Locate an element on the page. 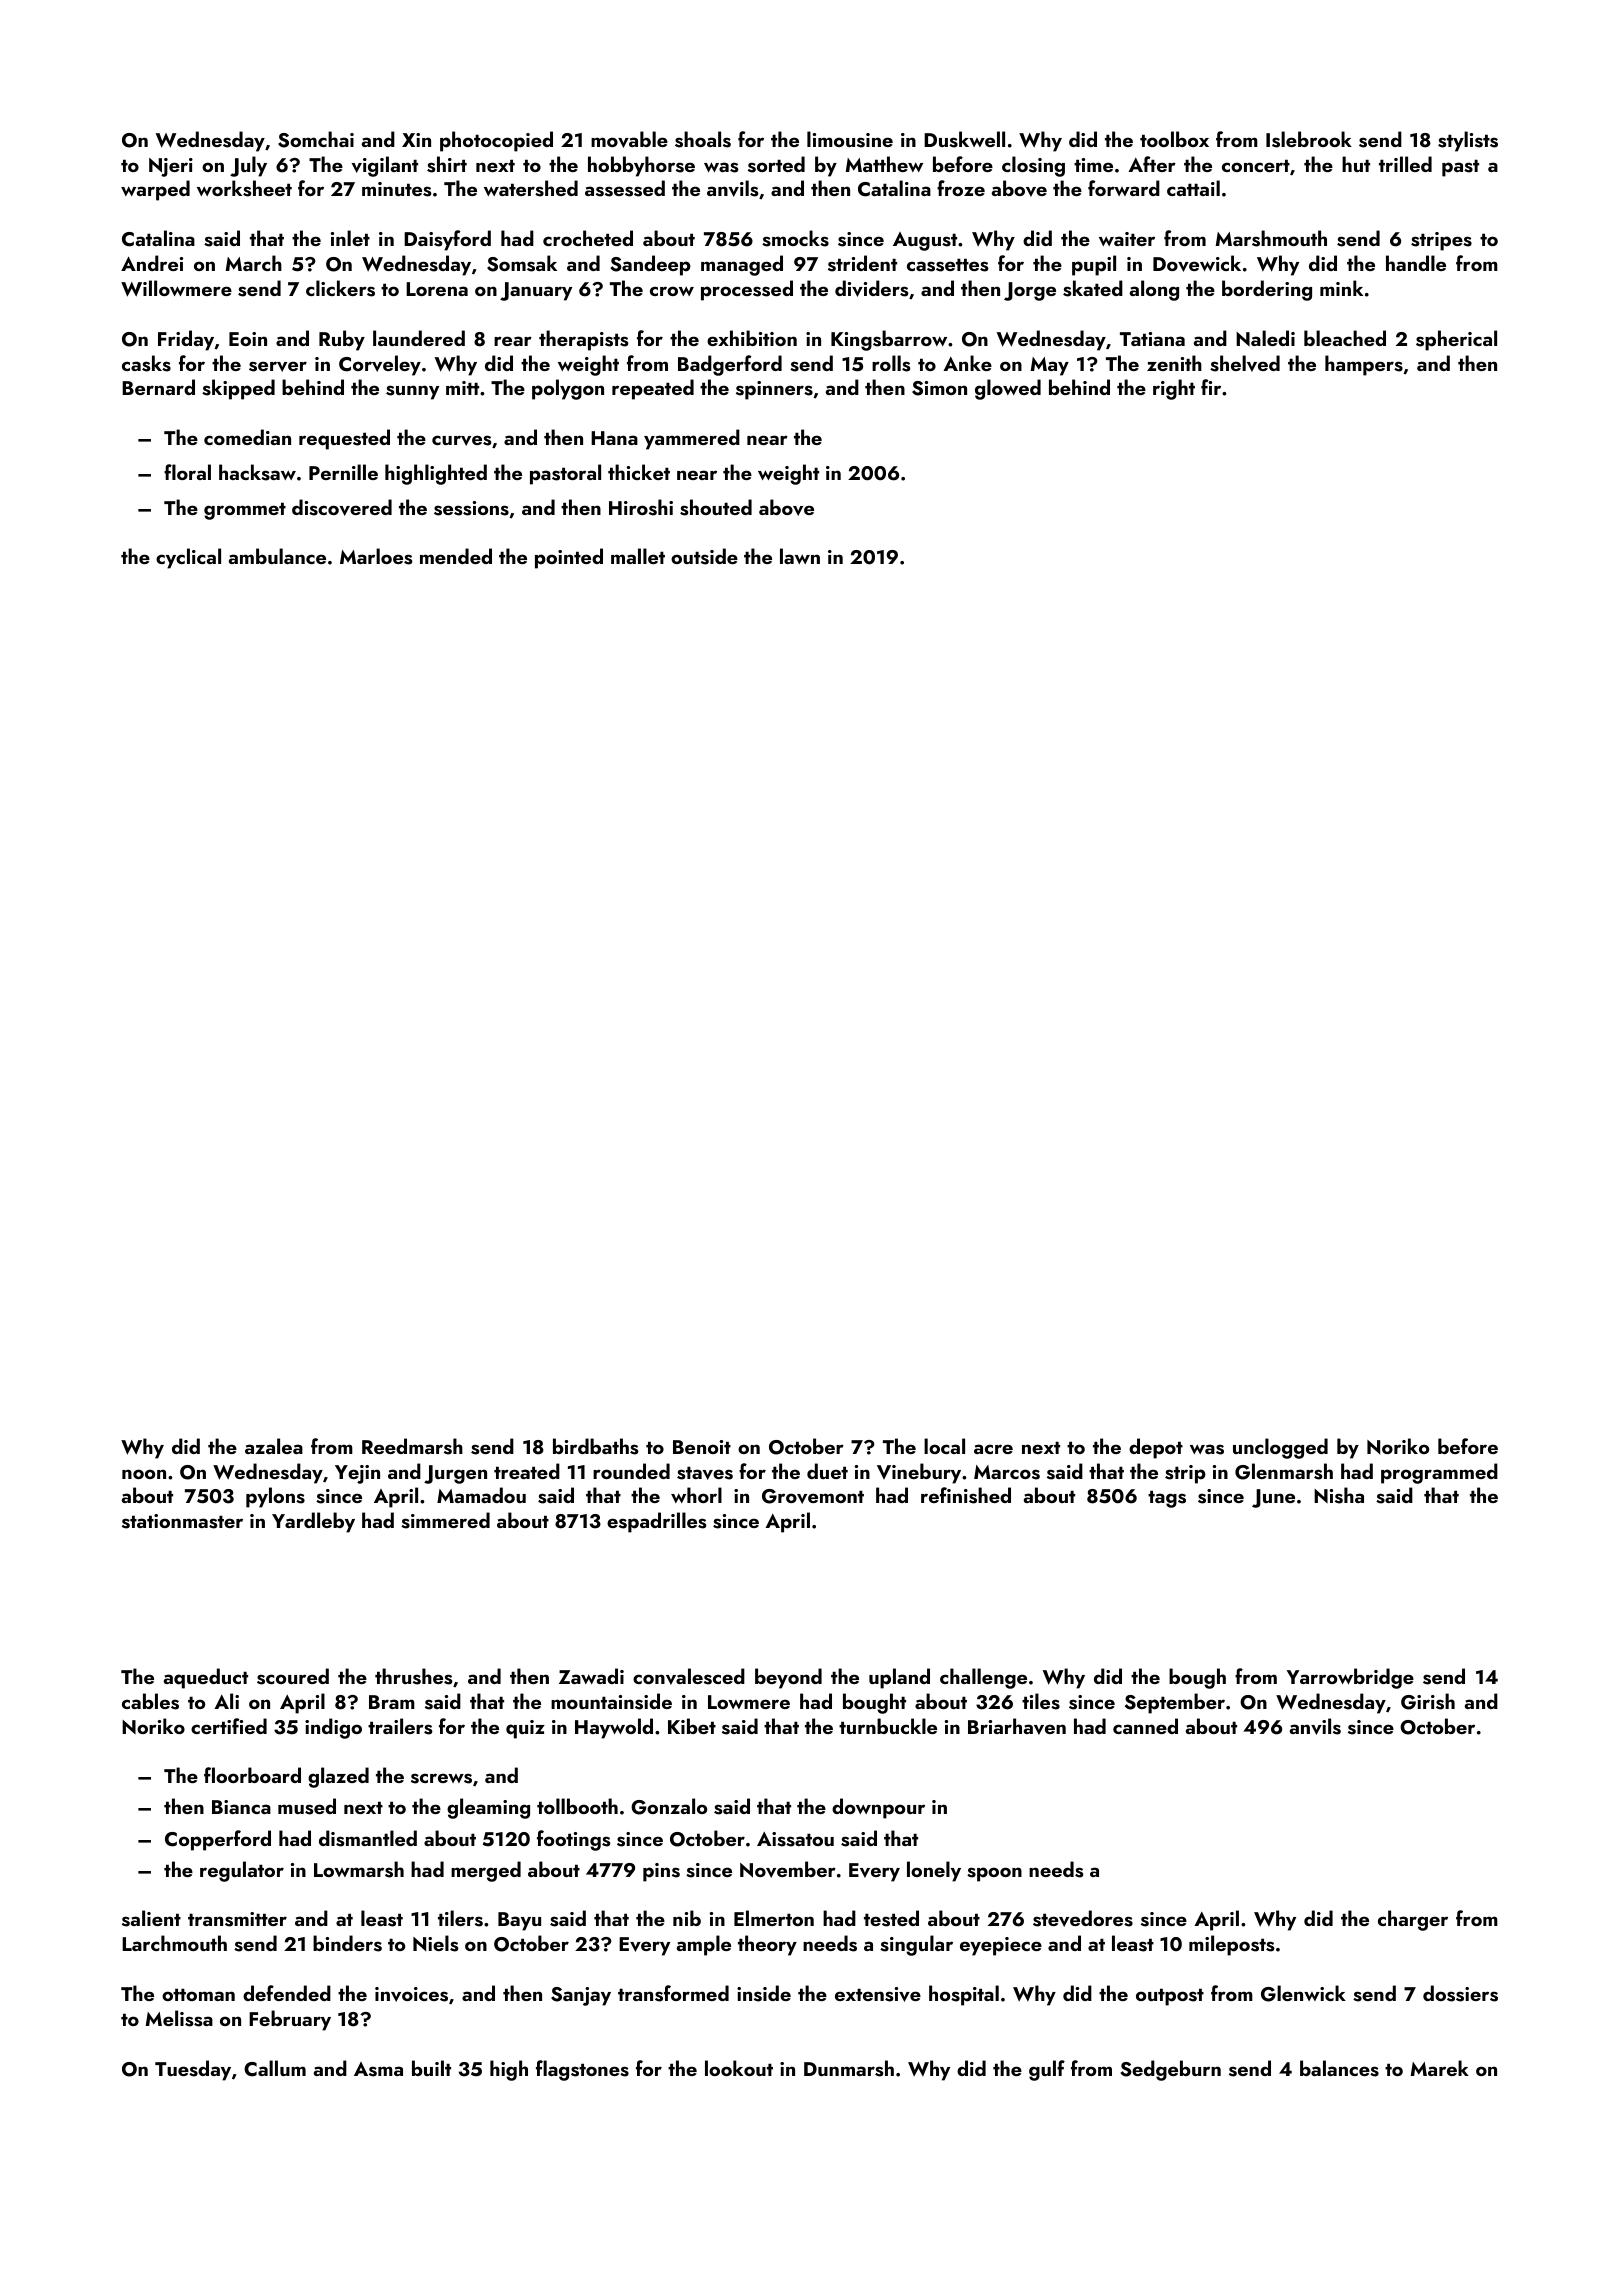  outside is located at coordinates (704, 556).
